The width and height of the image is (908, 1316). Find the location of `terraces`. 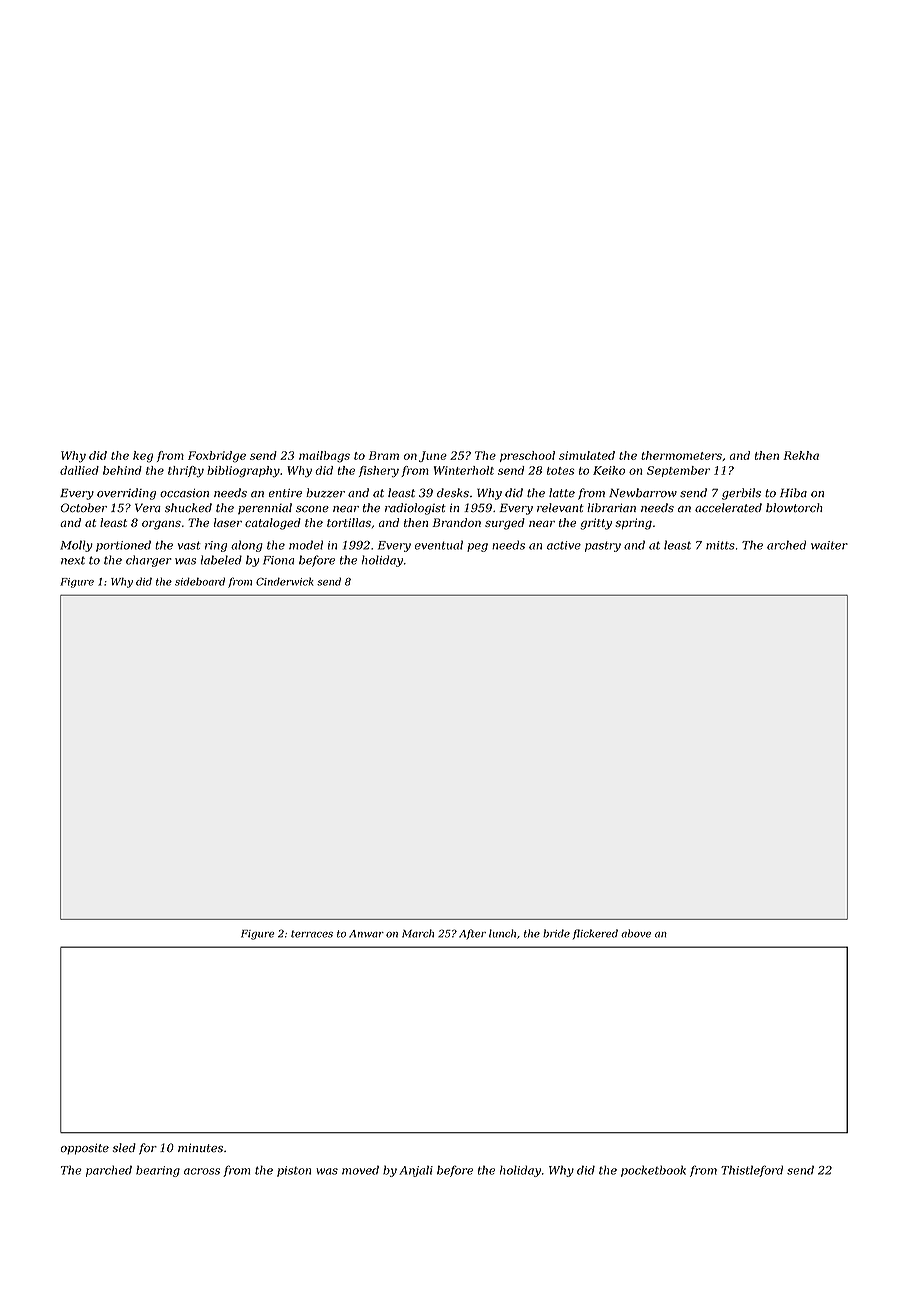

terraces is located at coordinates (312, 934).
